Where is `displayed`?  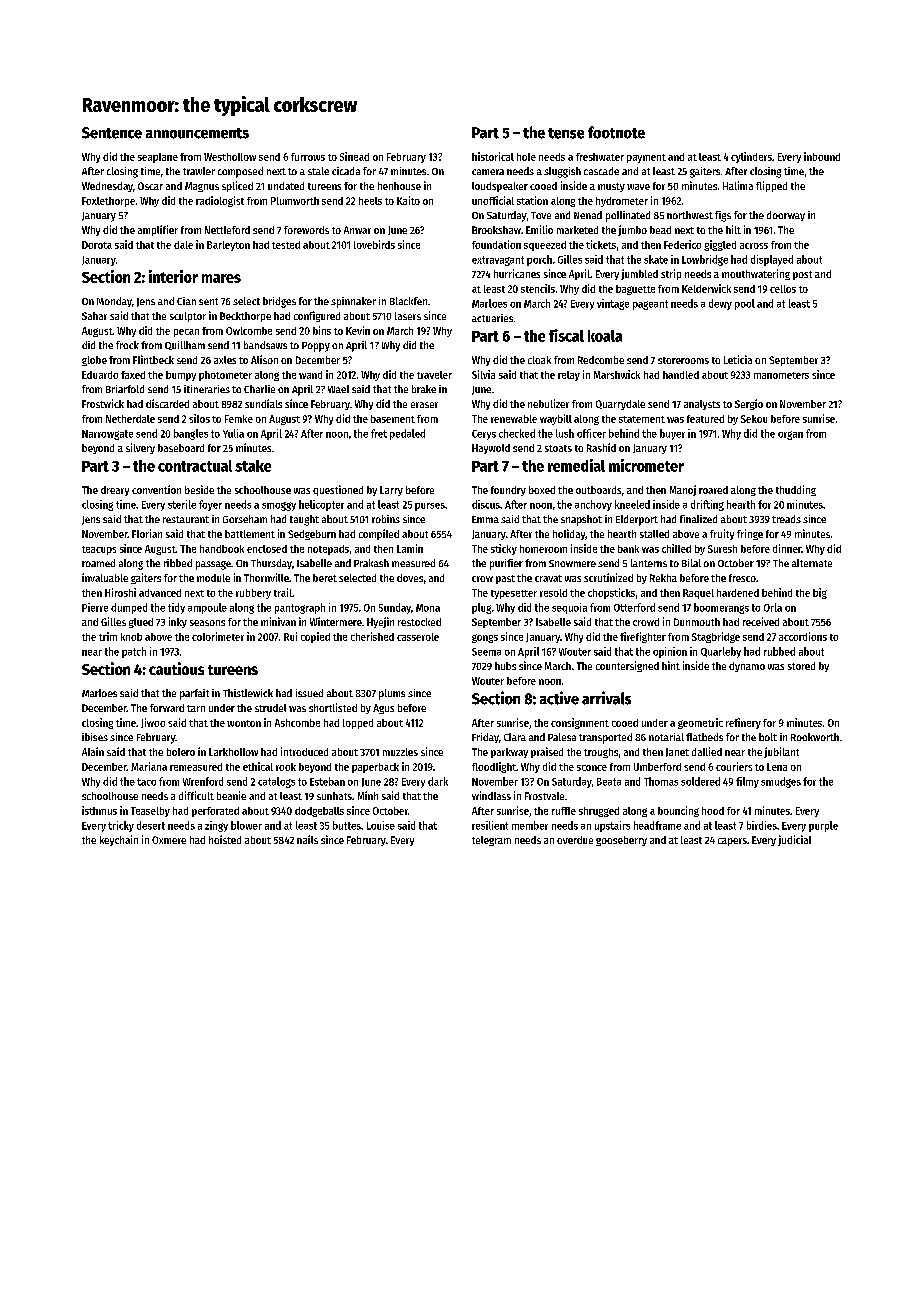 displayed is located at coordinates (772, 260).
